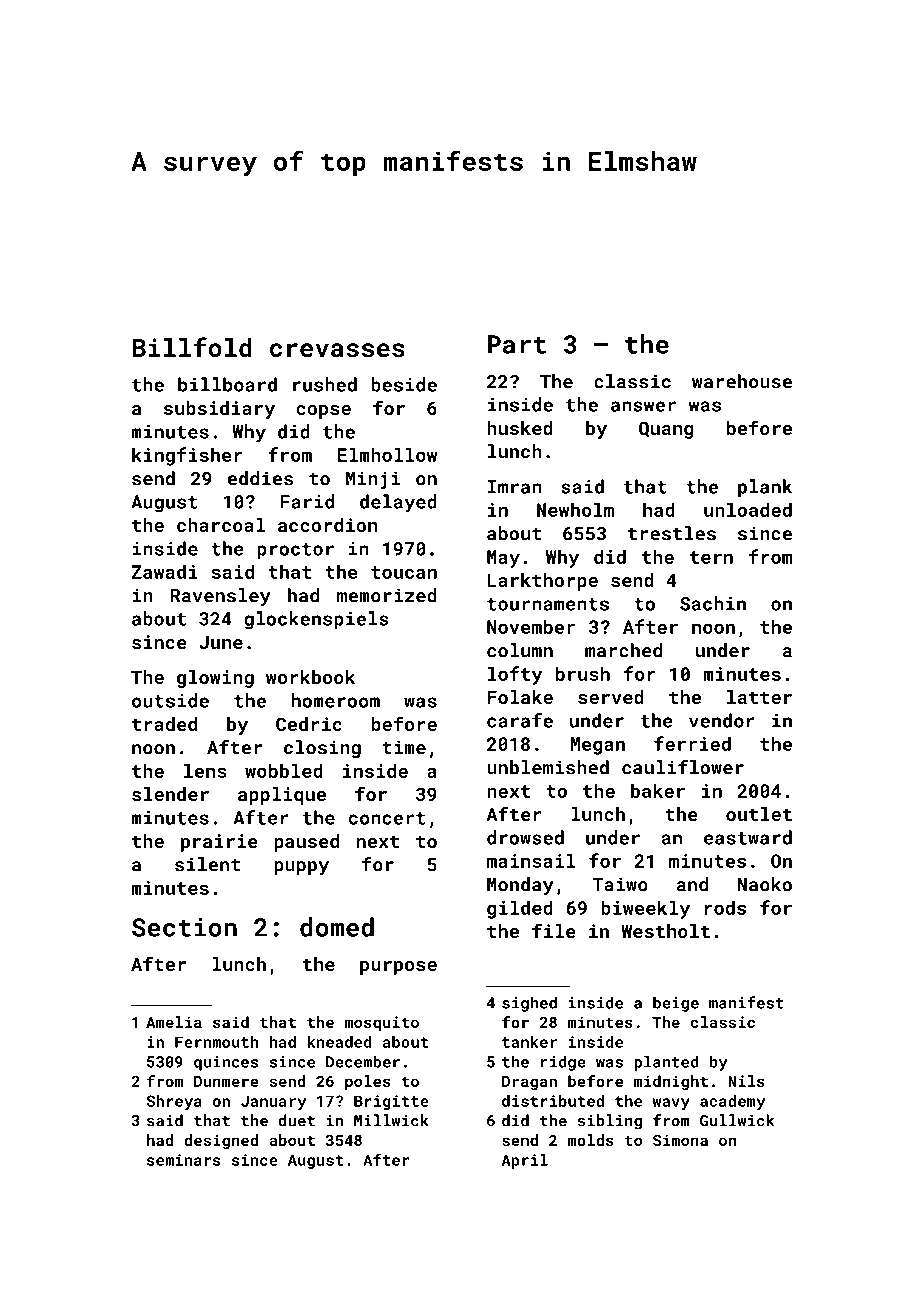 This screenshot has height=1311, width=924. Describe the element at coordinates (742, 381) in the screenshot. I see `warehouse` at that location.
